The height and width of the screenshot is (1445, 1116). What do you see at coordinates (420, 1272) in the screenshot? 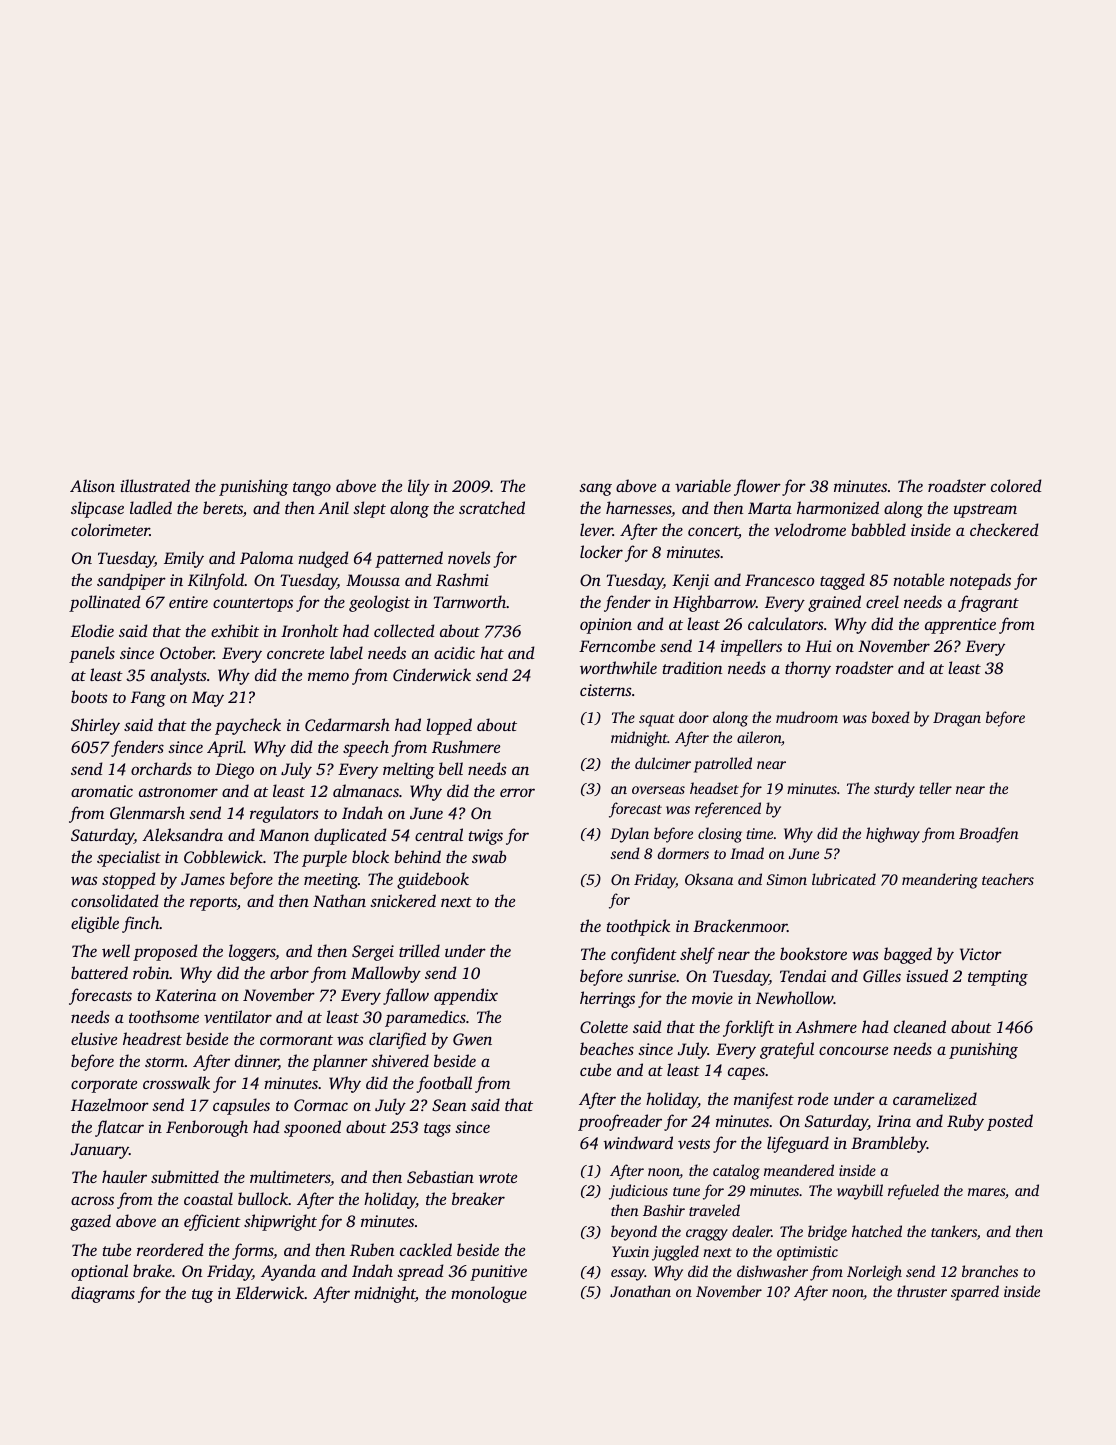
I see `spread` at bounding box center [420, 1272].
